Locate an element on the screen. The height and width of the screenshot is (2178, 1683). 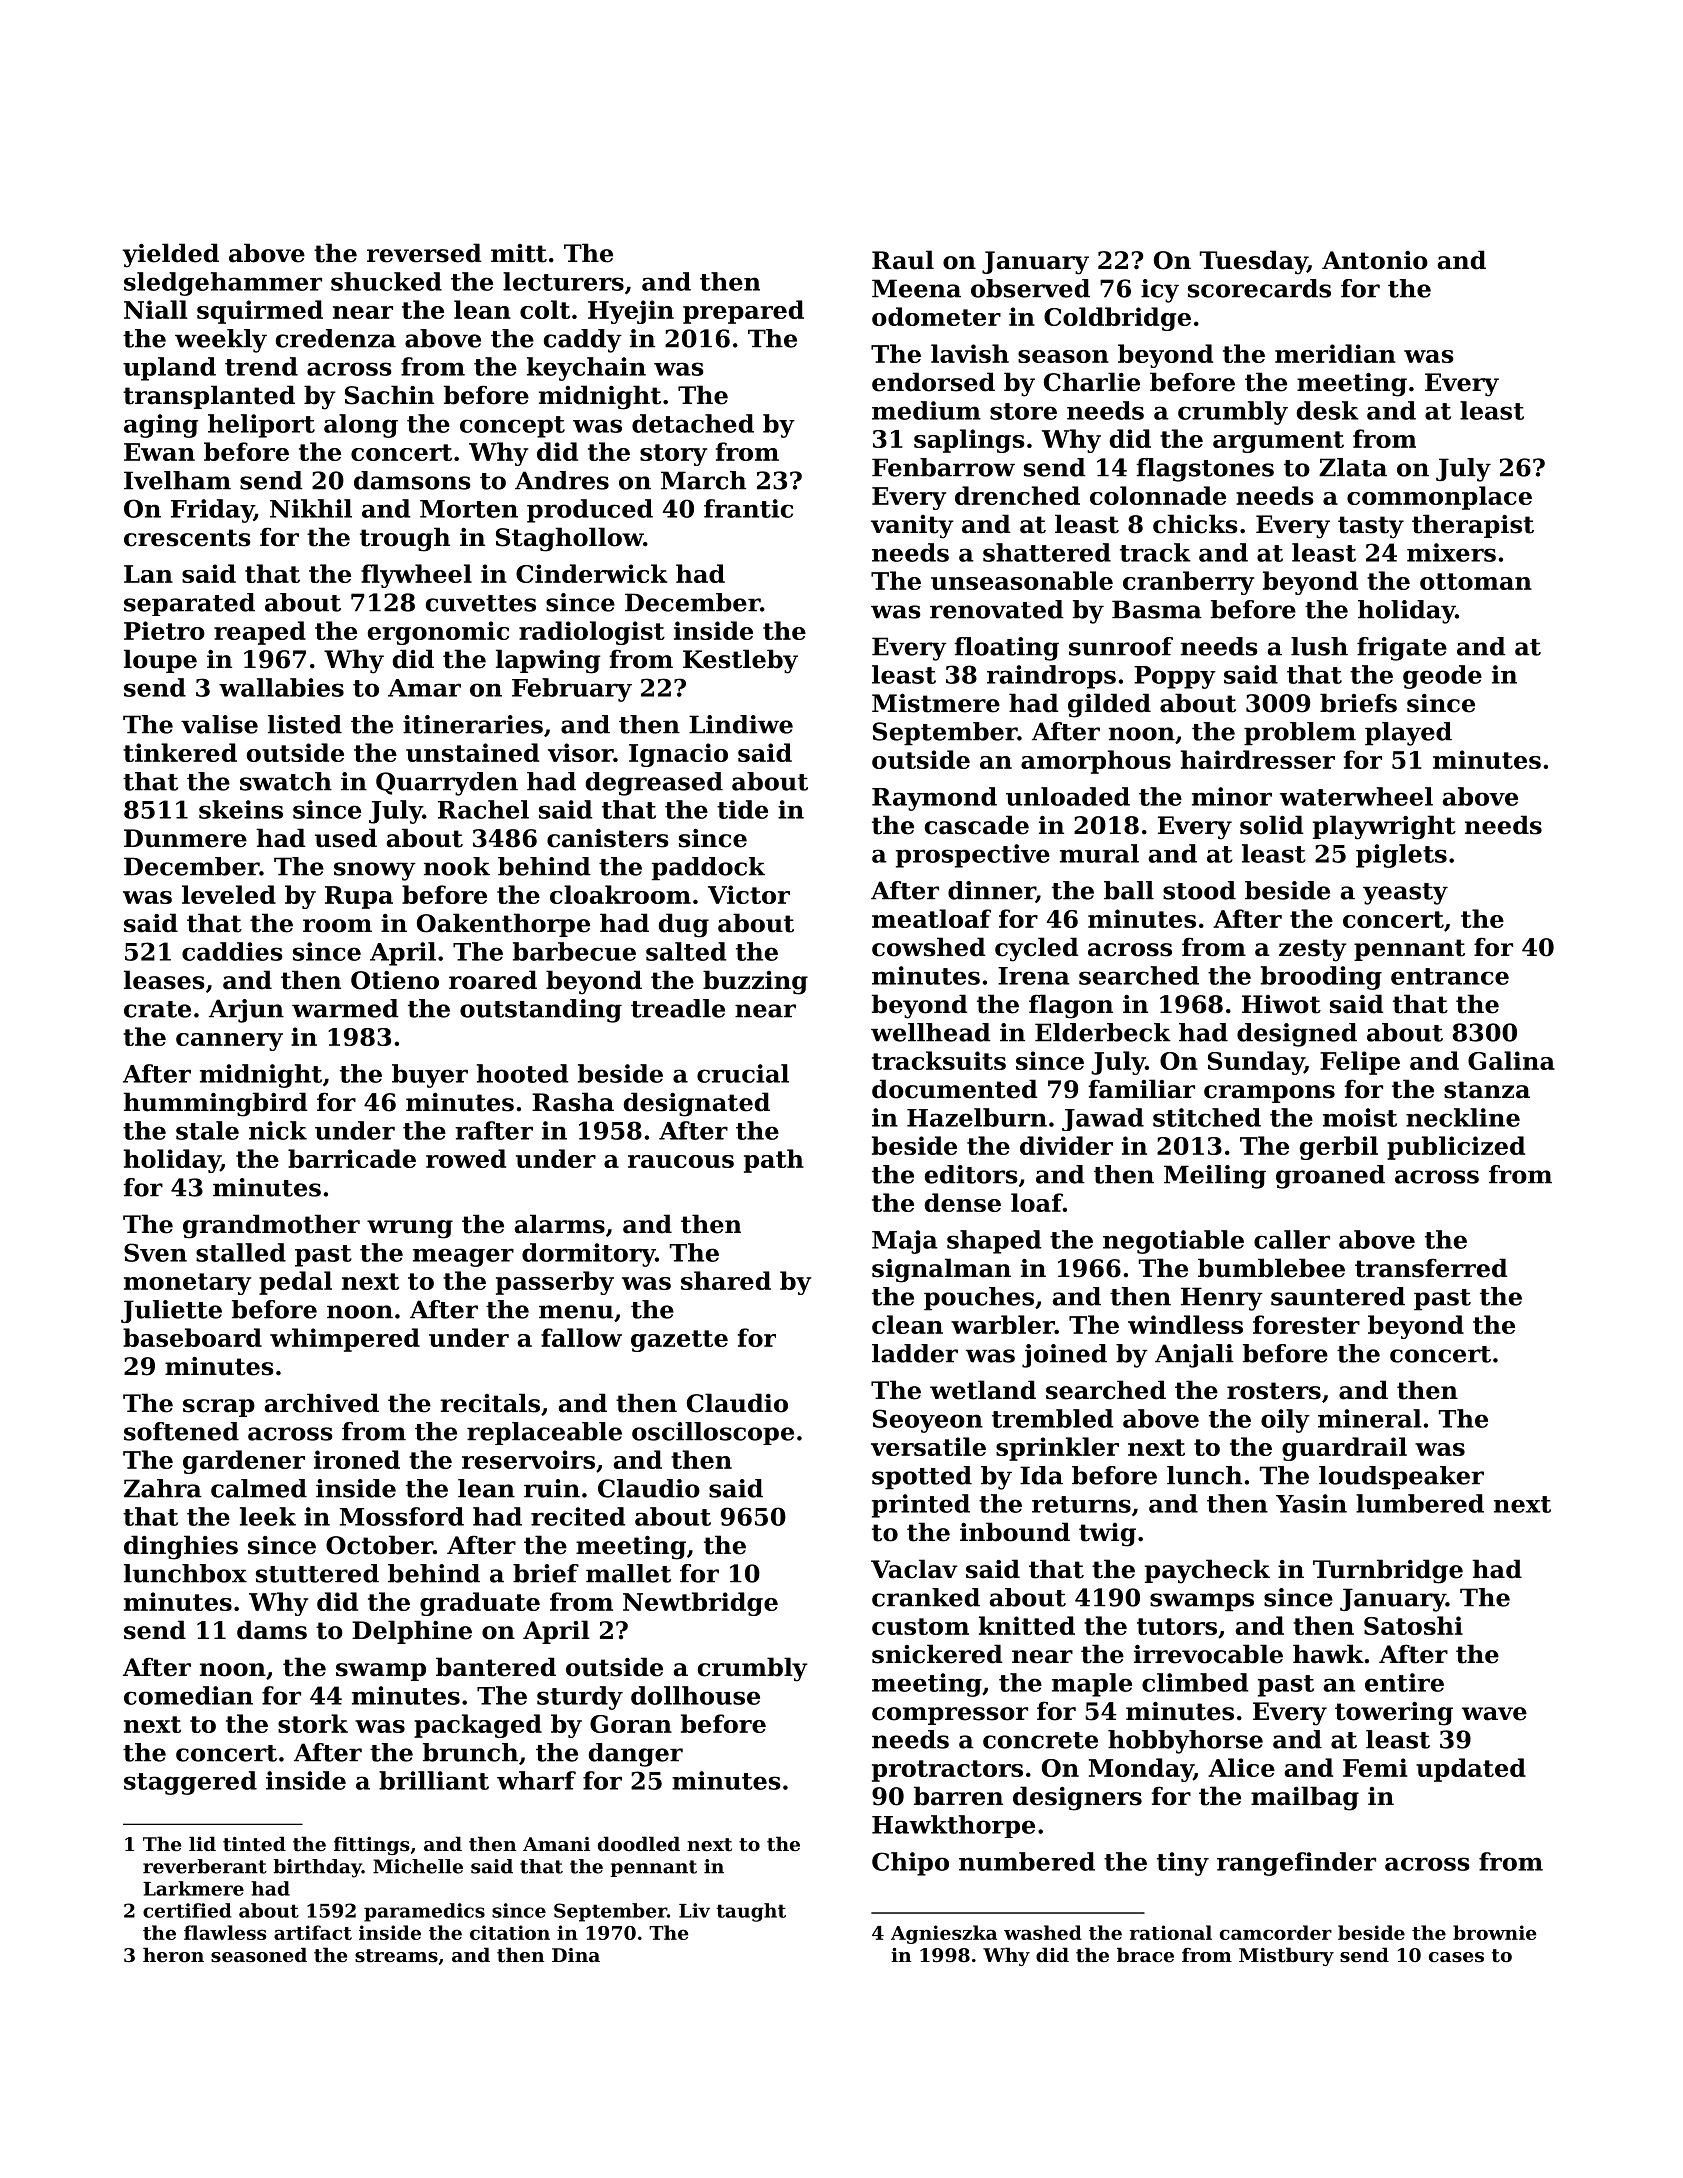
bumblebee is located at coordinates (1271, 1268).
